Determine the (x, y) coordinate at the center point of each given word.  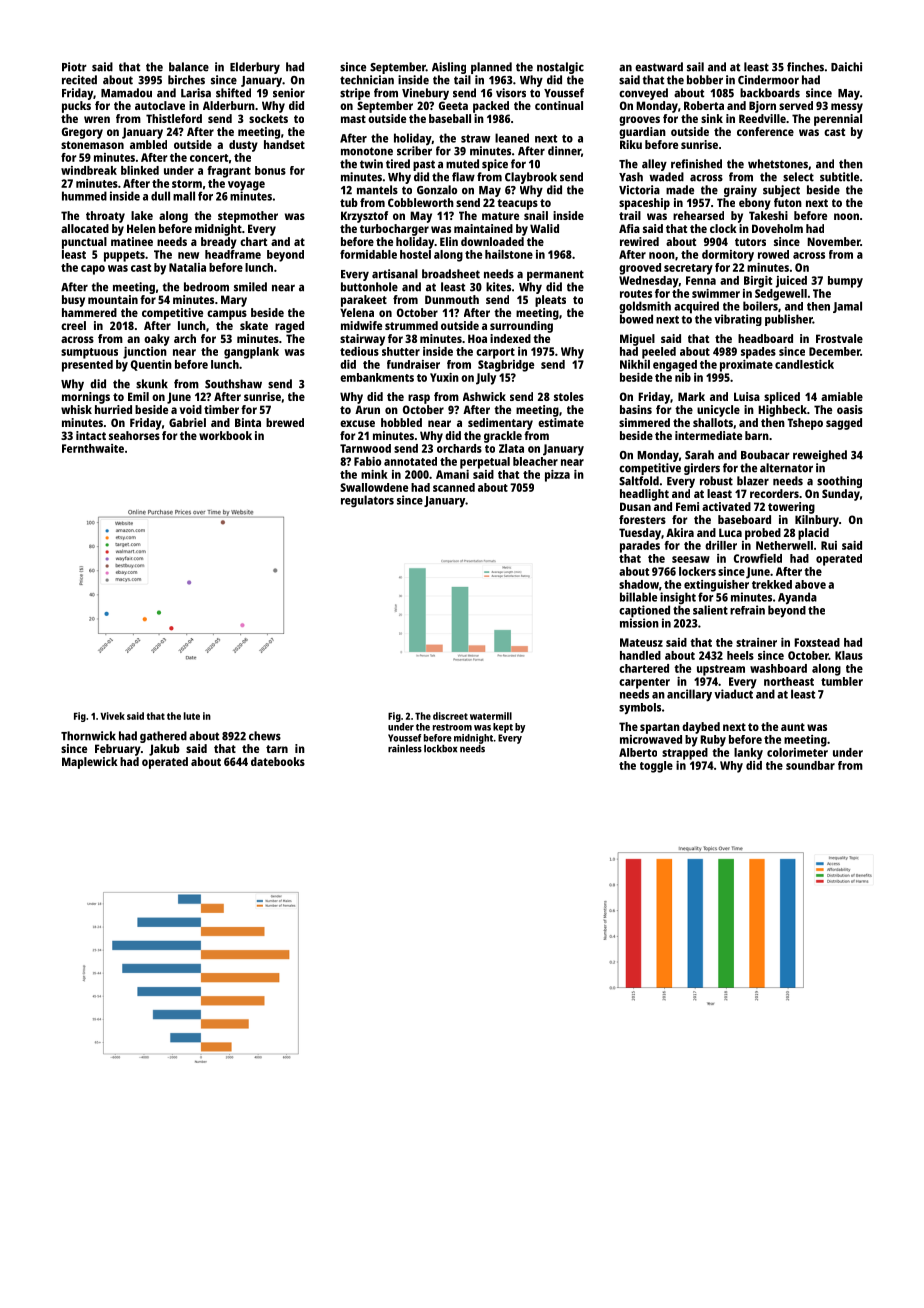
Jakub (164, 750)
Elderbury (255, 68)
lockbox (440, 749)
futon (788, 202)
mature (500, 216)
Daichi (846, 67)
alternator (786, 468)
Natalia (187, 267)
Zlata (511, 448)
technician (367, 80)
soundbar (810, 765)
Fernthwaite (93, 448)
